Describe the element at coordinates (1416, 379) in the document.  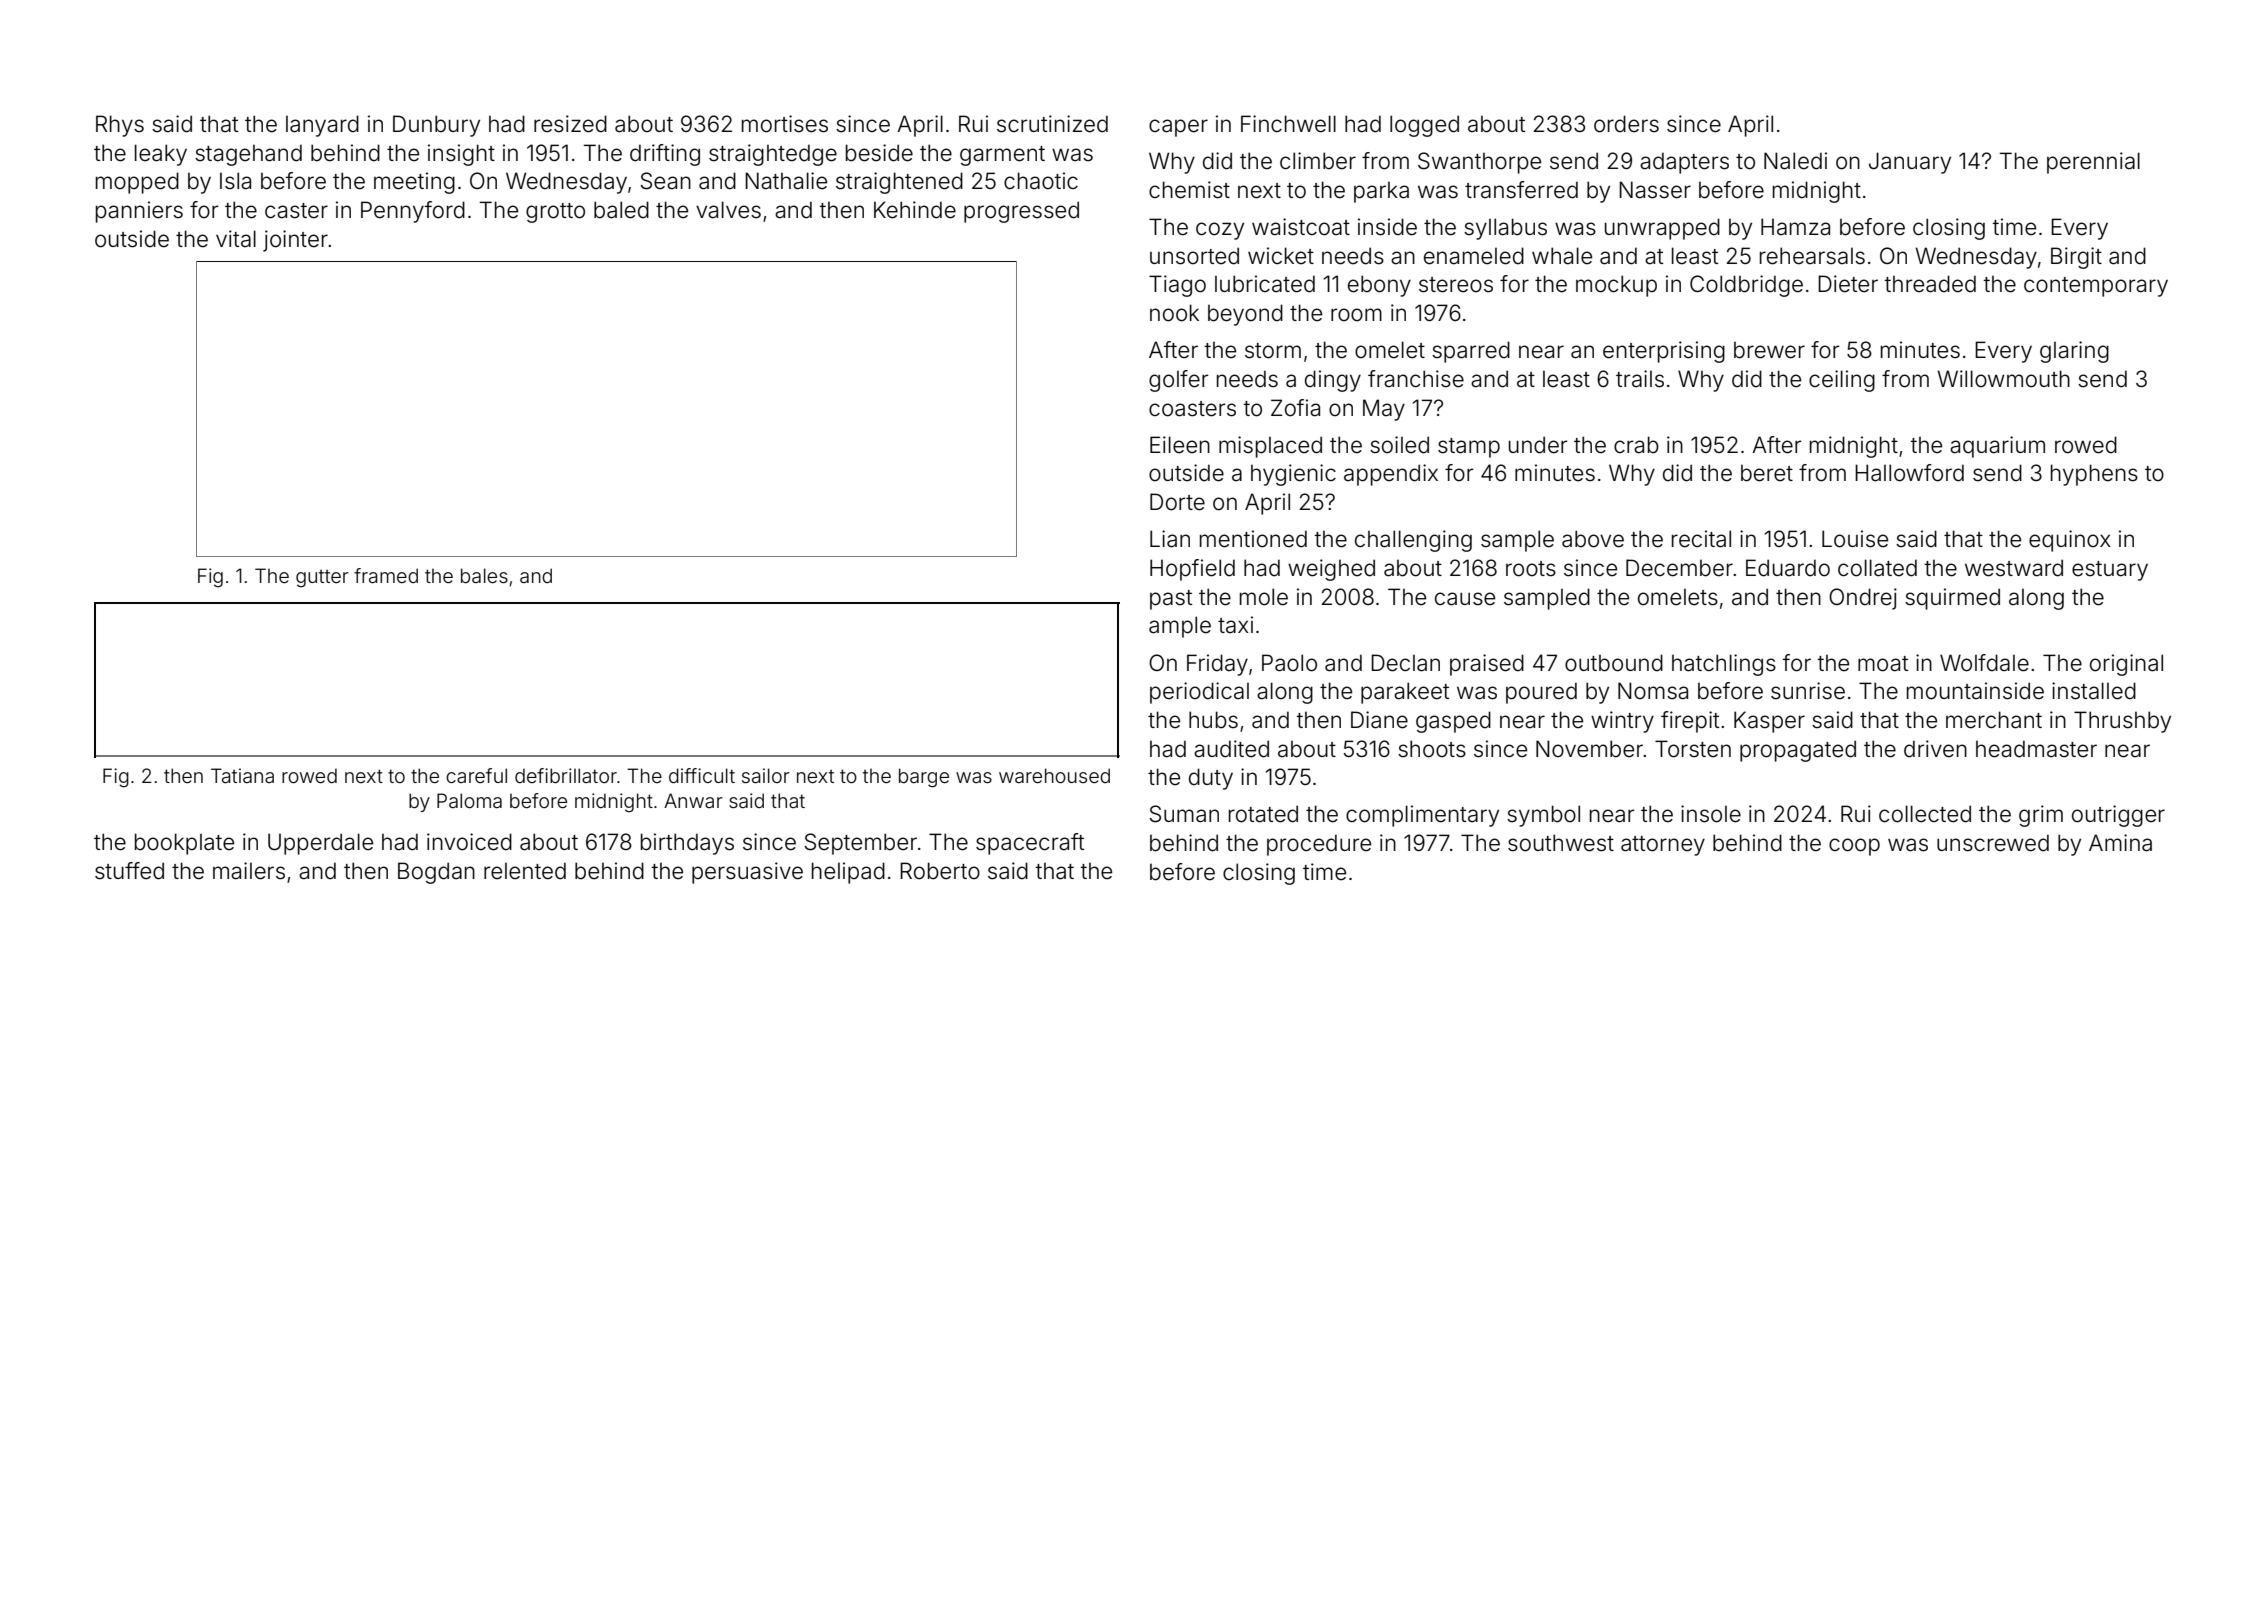
I see `franchise` at that location.
